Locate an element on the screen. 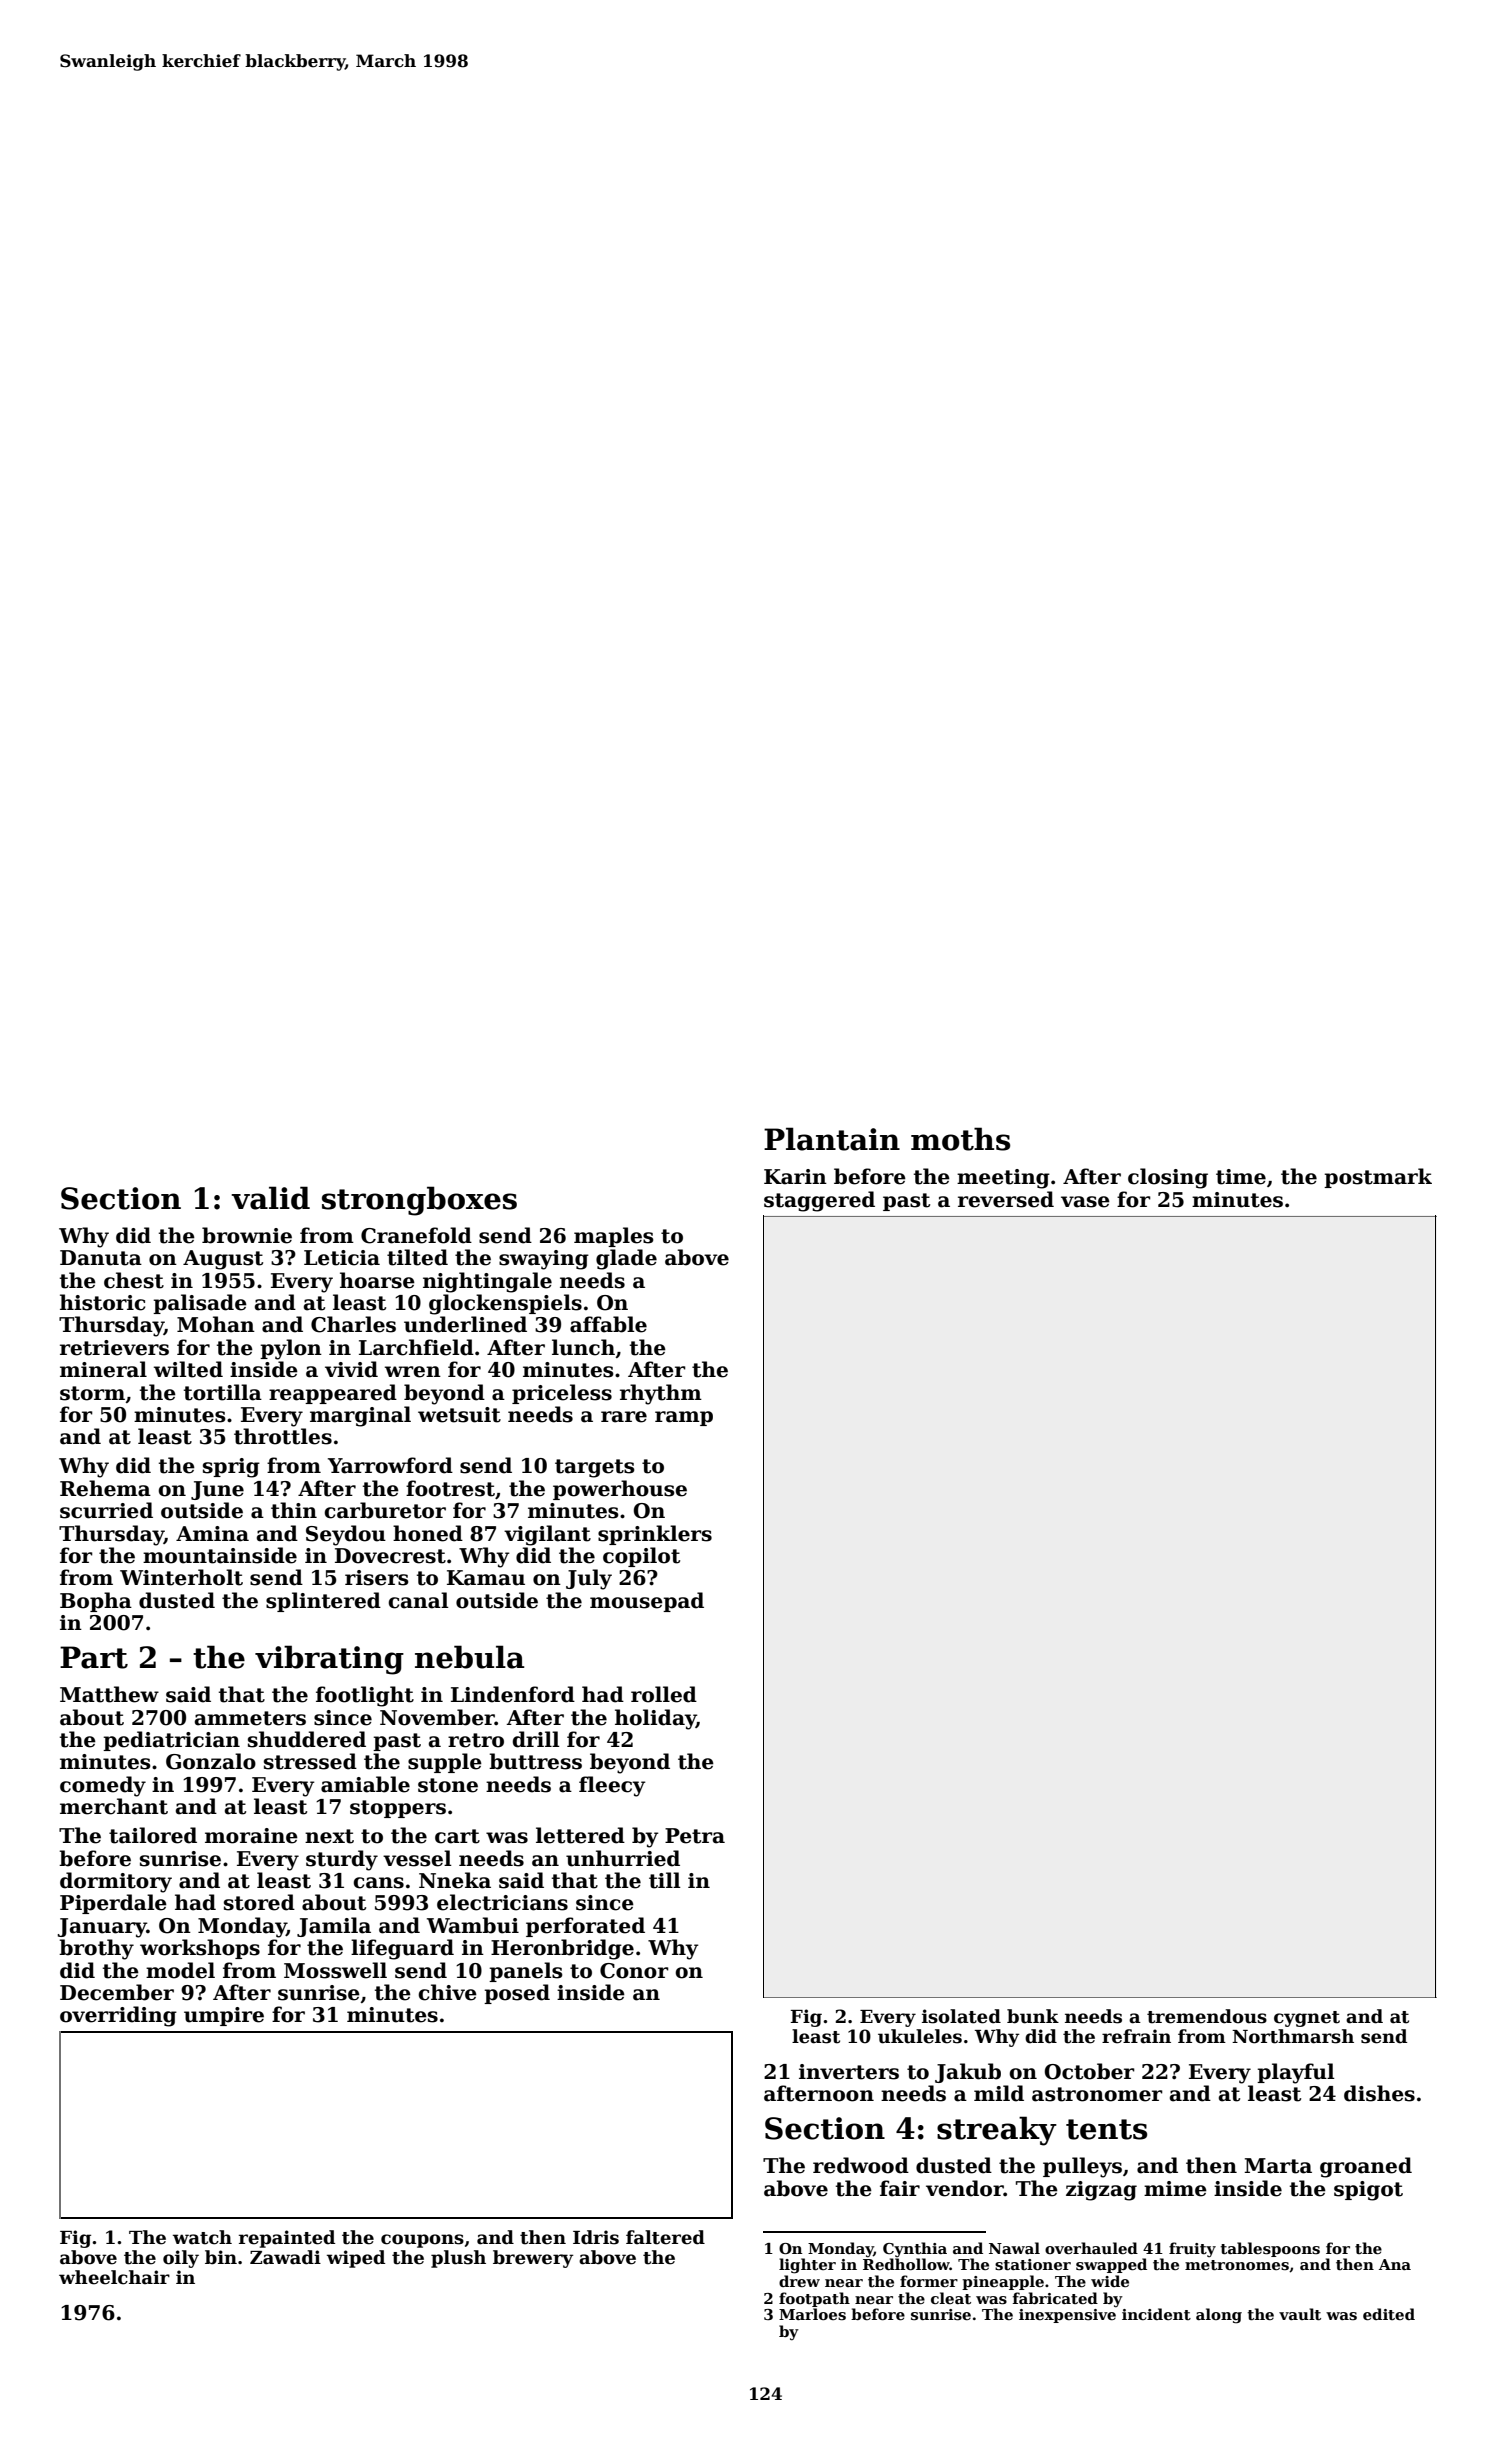 The image size is (1496, 2464). brothy is located at coordinates (96, 1949).
